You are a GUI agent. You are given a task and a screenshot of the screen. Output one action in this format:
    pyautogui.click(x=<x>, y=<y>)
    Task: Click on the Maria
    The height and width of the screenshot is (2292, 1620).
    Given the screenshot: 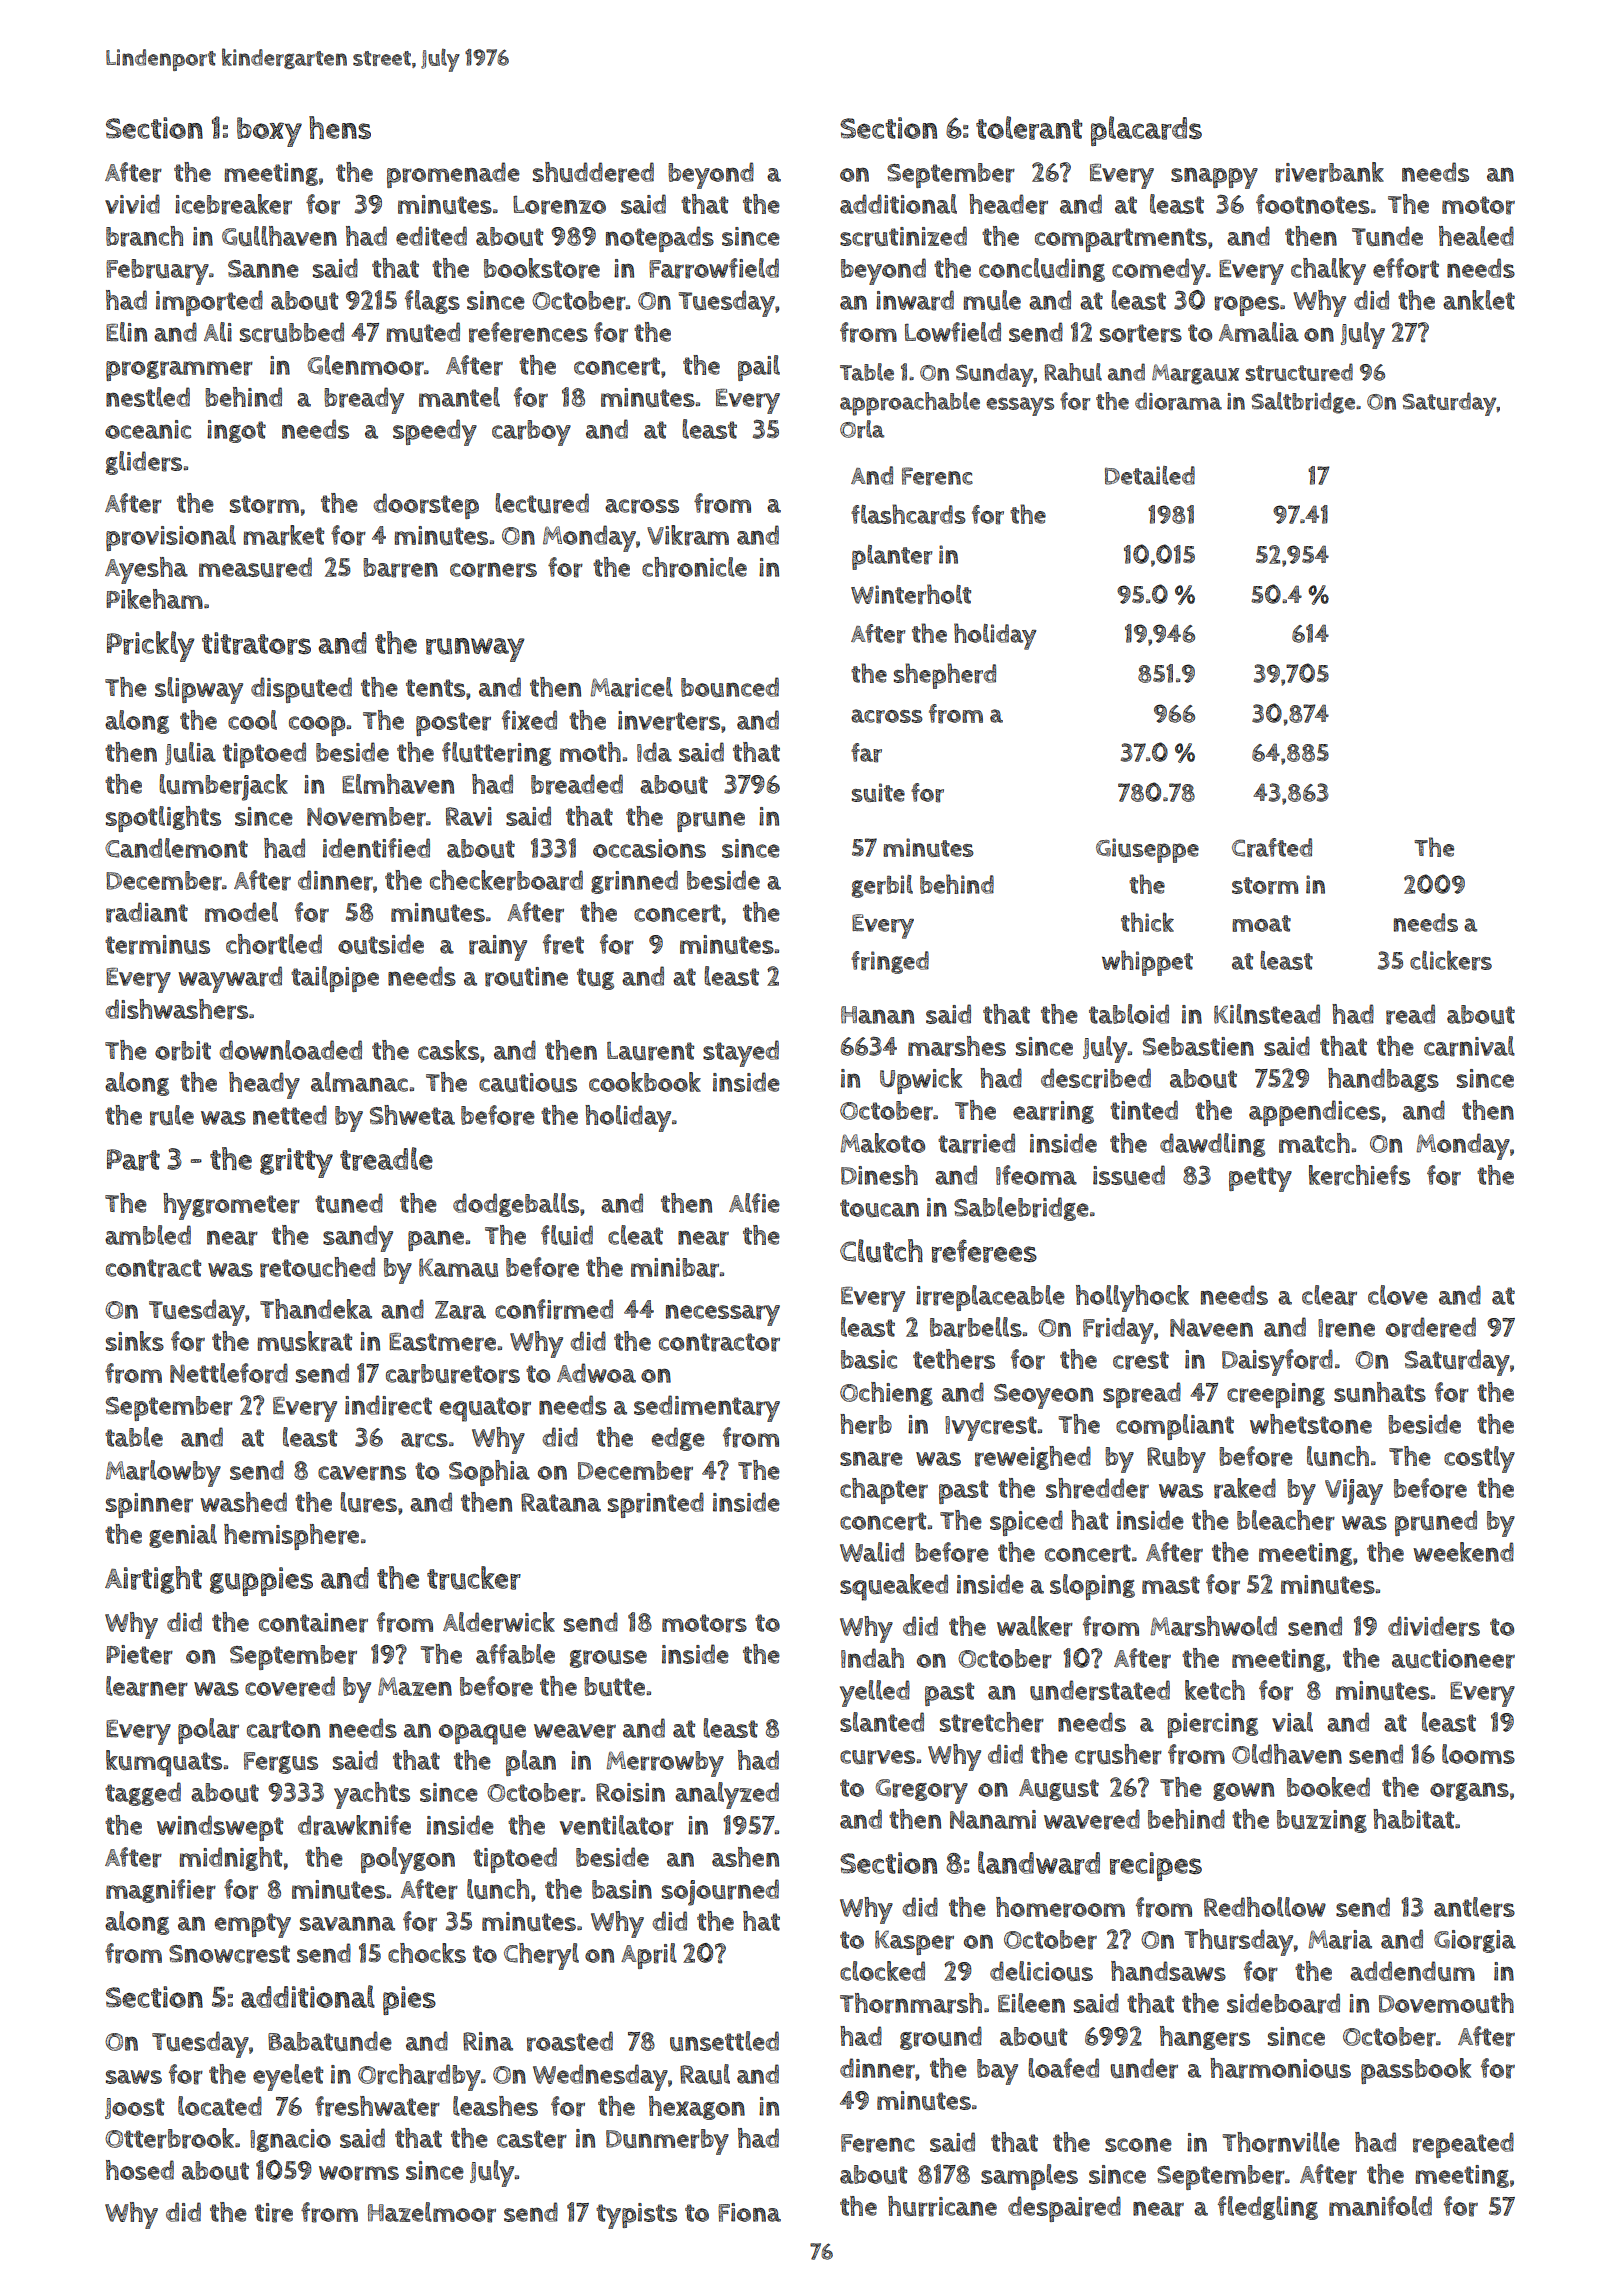 What is the action you would take?
    pyautogui.click(x=1340, y=1940)
